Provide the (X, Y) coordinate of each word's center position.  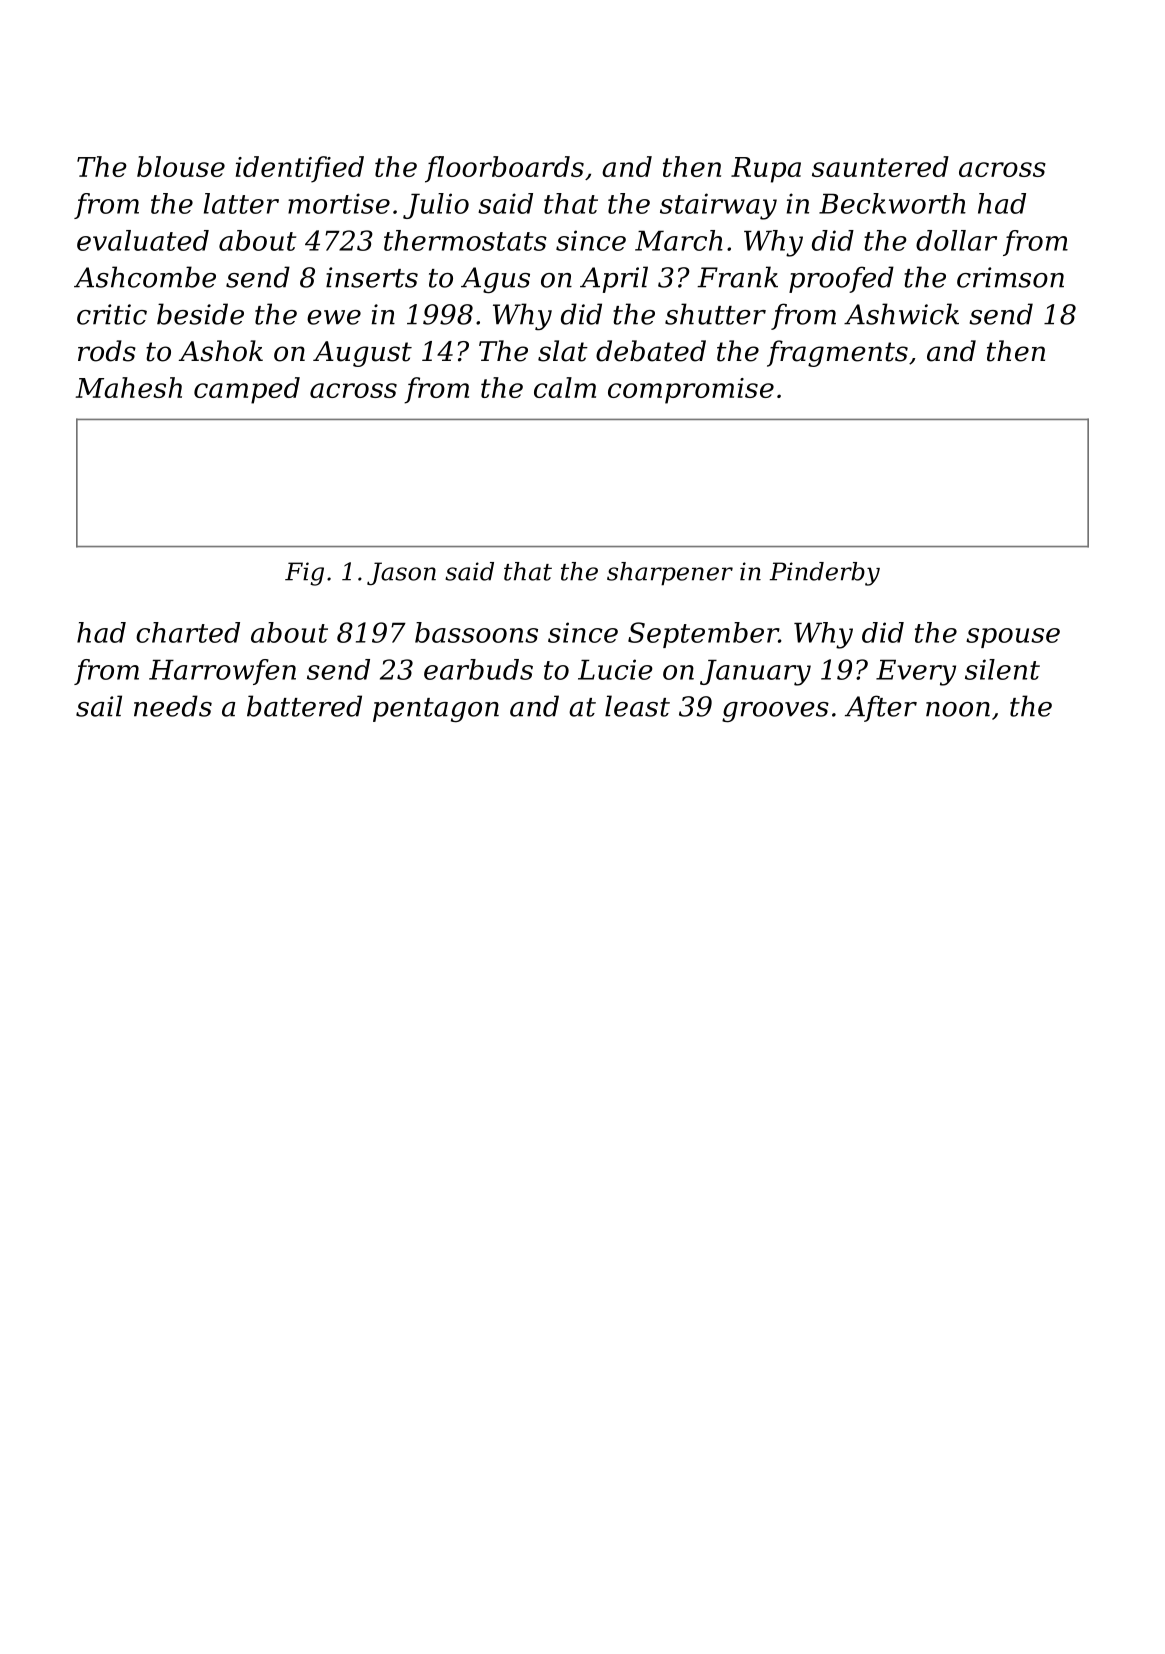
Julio (436, 206)
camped (247, 390)
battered (304, 706)
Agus (495, 280)
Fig (304, 574)
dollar (956, 240)
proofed (841, 279)
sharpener (670, 574)
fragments (837, 353)
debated (651, 351)
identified (300, 169)
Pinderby (825, 574)
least (637, 706)
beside (200, 314)
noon (958, 709)
